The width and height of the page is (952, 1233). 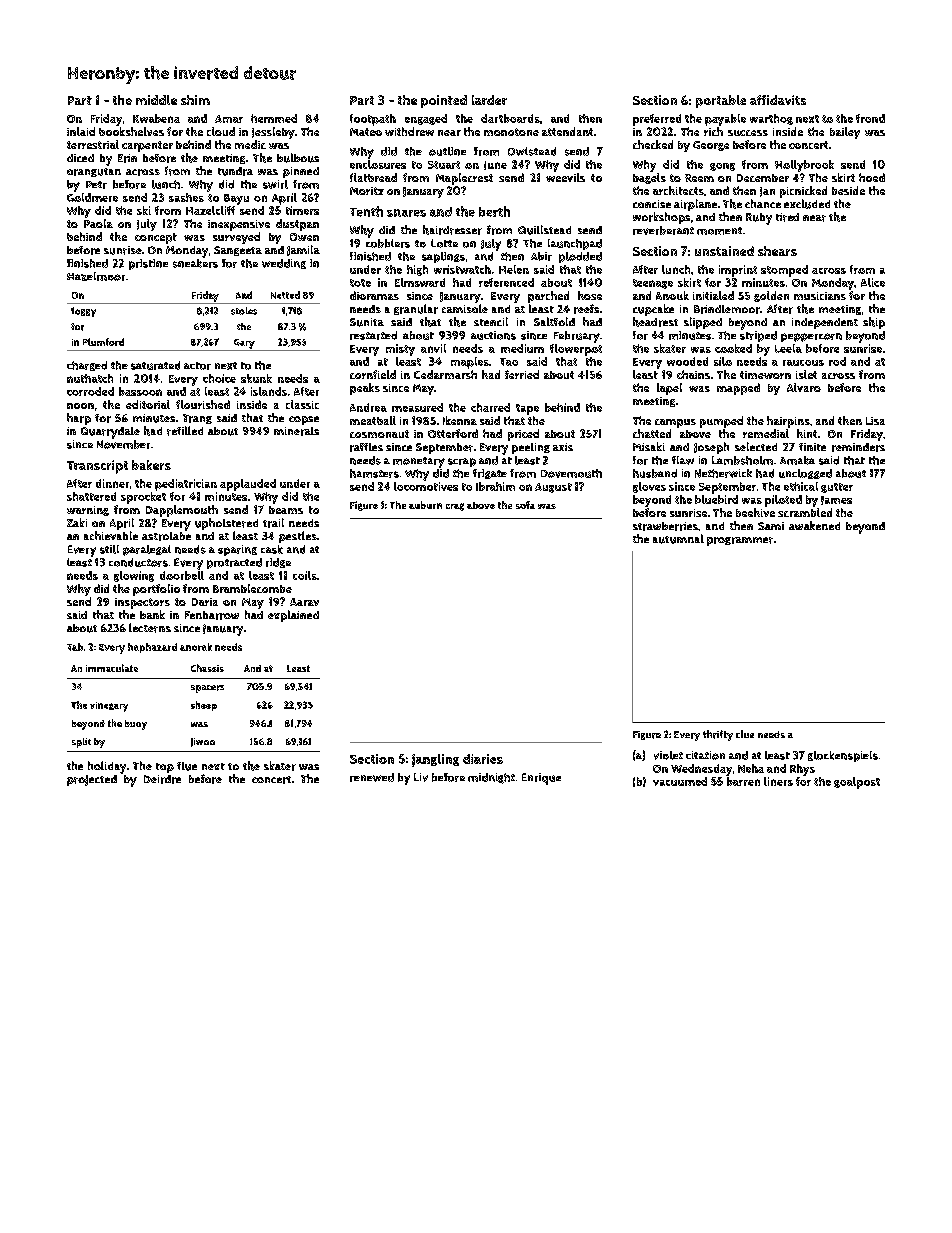 What do you see at coordinates (843, 756) in the page?
I see `glockenspiels` at bounding box center [843, 756].
